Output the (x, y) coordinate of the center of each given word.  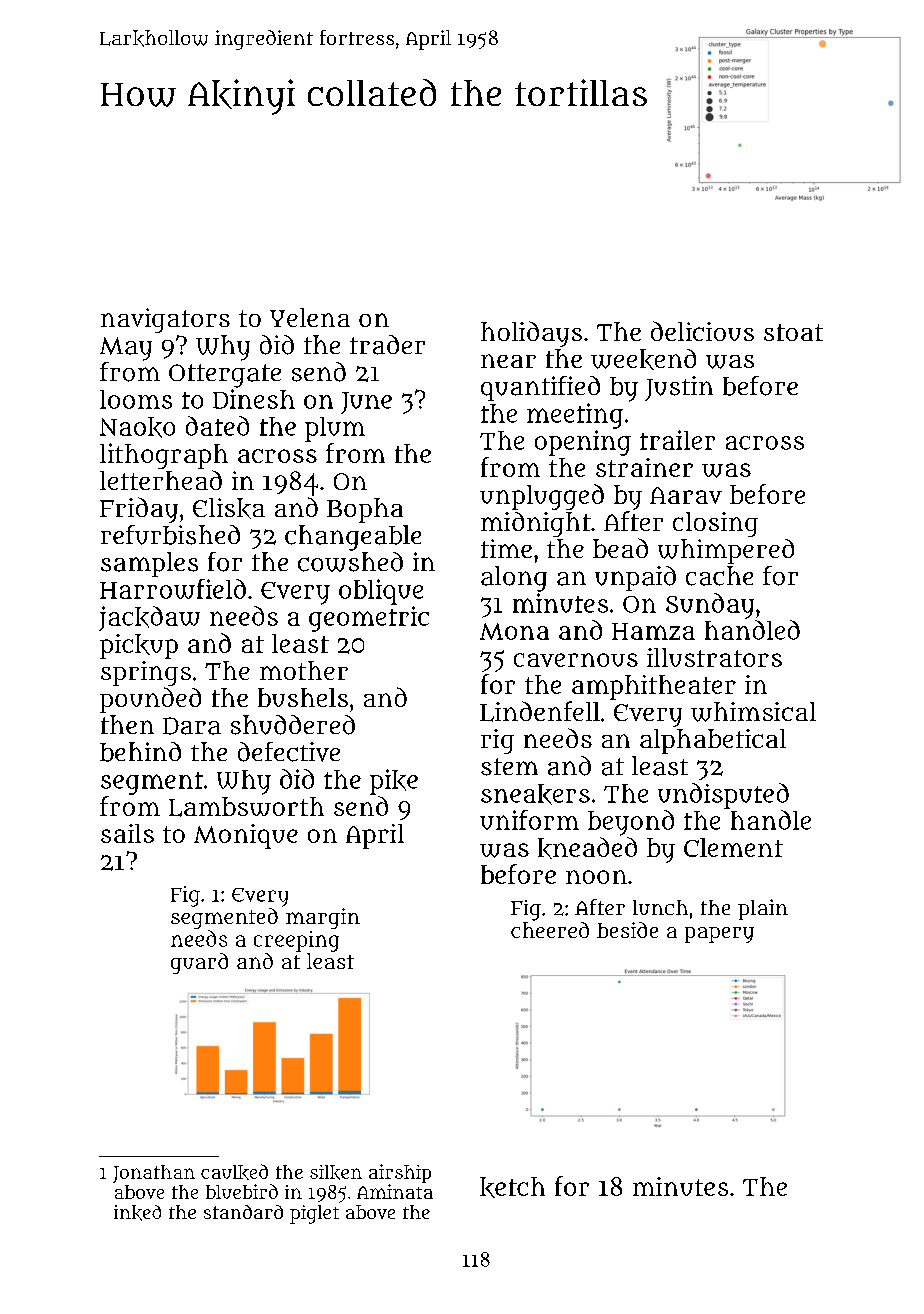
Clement (733, 847)
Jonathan (154, 1174)
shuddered (293, 725)
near (508, 361)
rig (497, 741)
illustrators (714, 657)
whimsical (753, 712)
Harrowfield (173, 589)
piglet (314, 1214)
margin (323, 918)
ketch (512, 1187)
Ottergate (225, 376)
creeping (296, 941)
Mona (514, 631)
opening (583, 443)
